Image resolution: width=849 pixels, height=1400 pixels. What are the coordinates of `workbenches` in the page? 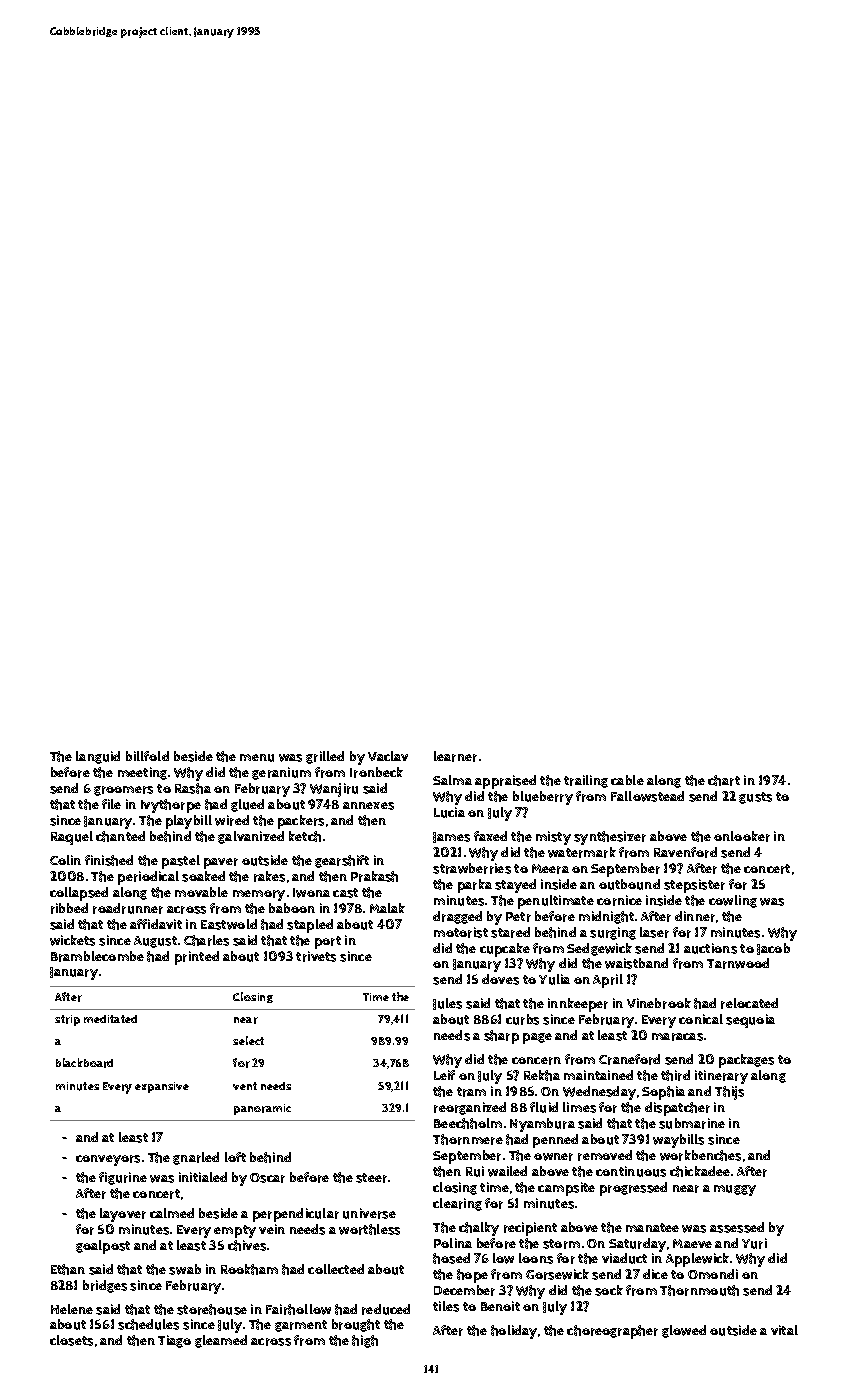 It's located at (700, 1155).
